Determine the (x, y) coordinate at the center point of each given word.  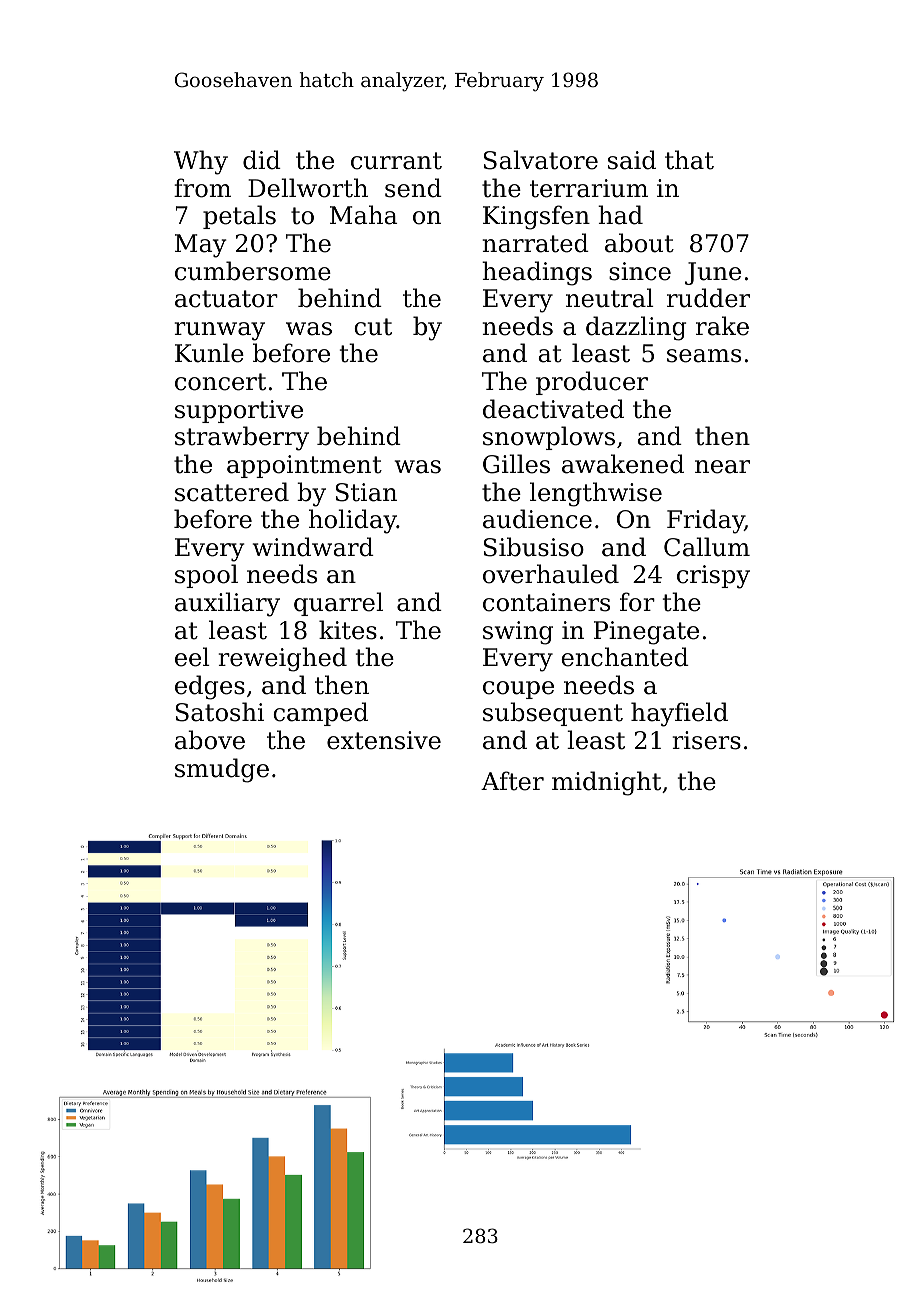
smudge (222, 770)
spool (206, 576)
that (689, 160)
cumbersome (253, 271)
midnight (606, 783)
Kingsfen (536, 217)
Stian (366, 492)
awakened (623, 464)
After (512, 781)
